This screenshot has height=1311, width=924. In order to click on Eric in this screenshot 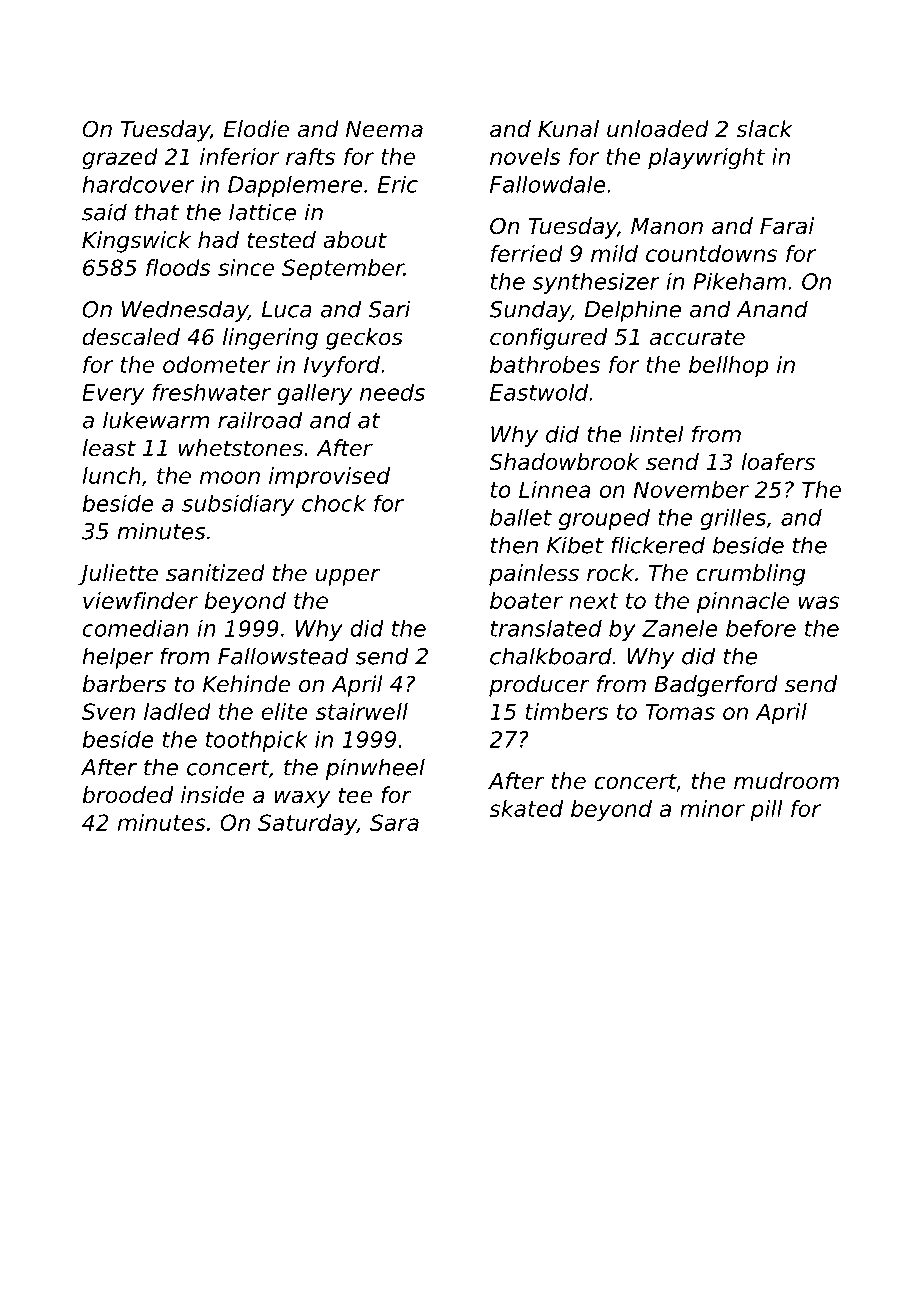, I will do `click(398, 184)`.
